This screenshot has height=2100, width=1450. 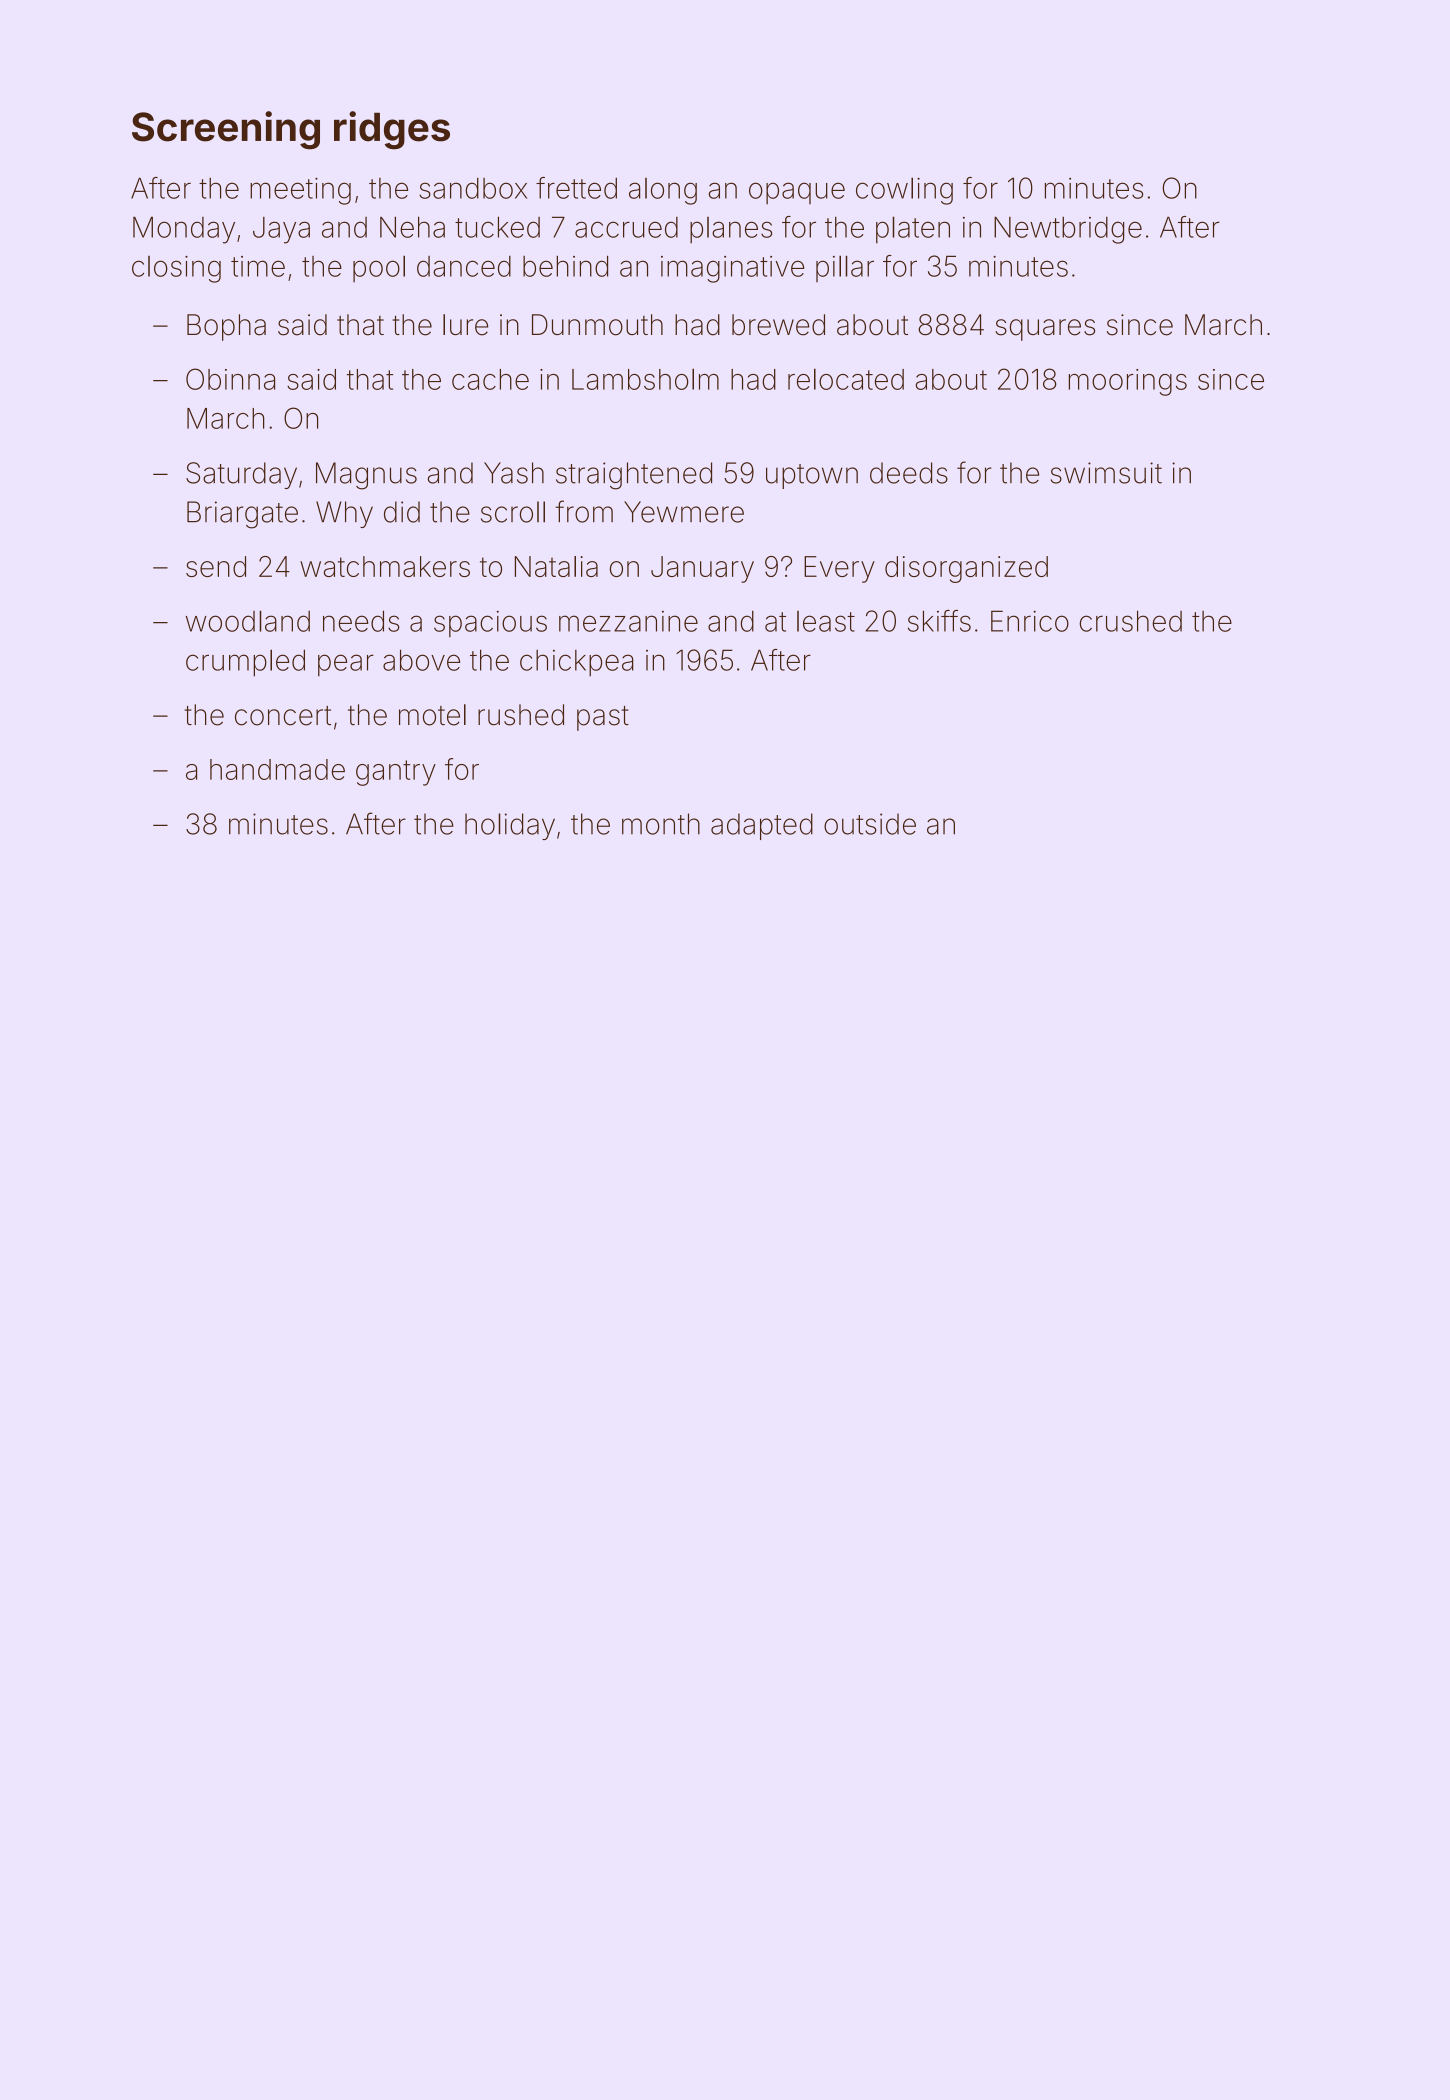 I want to click on Screening, so click(x=226, y=130).
